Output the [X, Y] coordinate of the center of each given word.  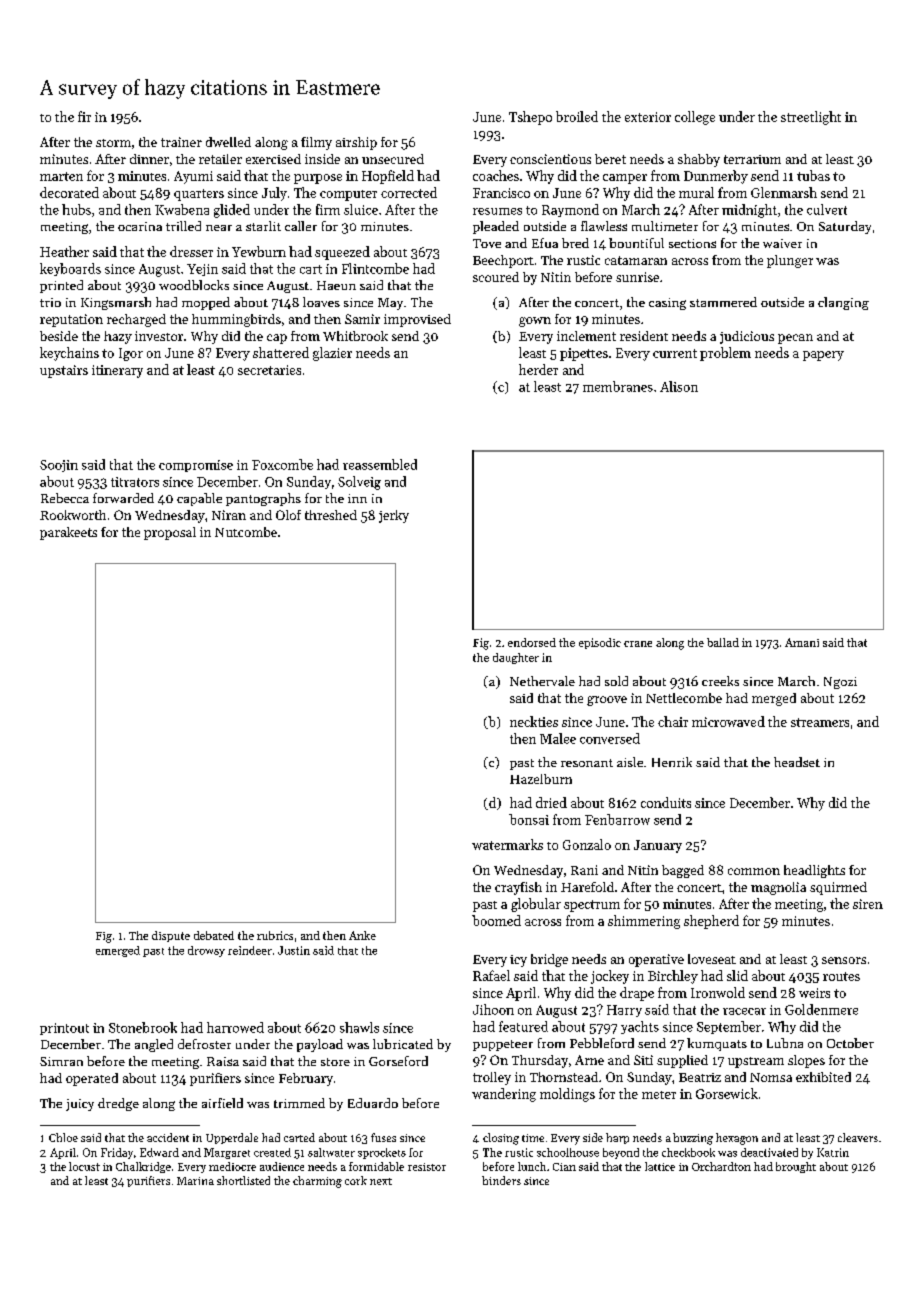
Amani [802, 642]
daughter [516, 658]
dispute [171, 936]
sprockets [382, 1153]
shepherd [711, 922]
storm [113, 143]
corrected [409, 192]
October [850, 1043]
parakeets [68, 533]
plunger [790, 261]
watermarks [507, 844]
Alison [679, 386]
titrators [135, 482]
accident [168, 1137]
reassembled [380, 464]
